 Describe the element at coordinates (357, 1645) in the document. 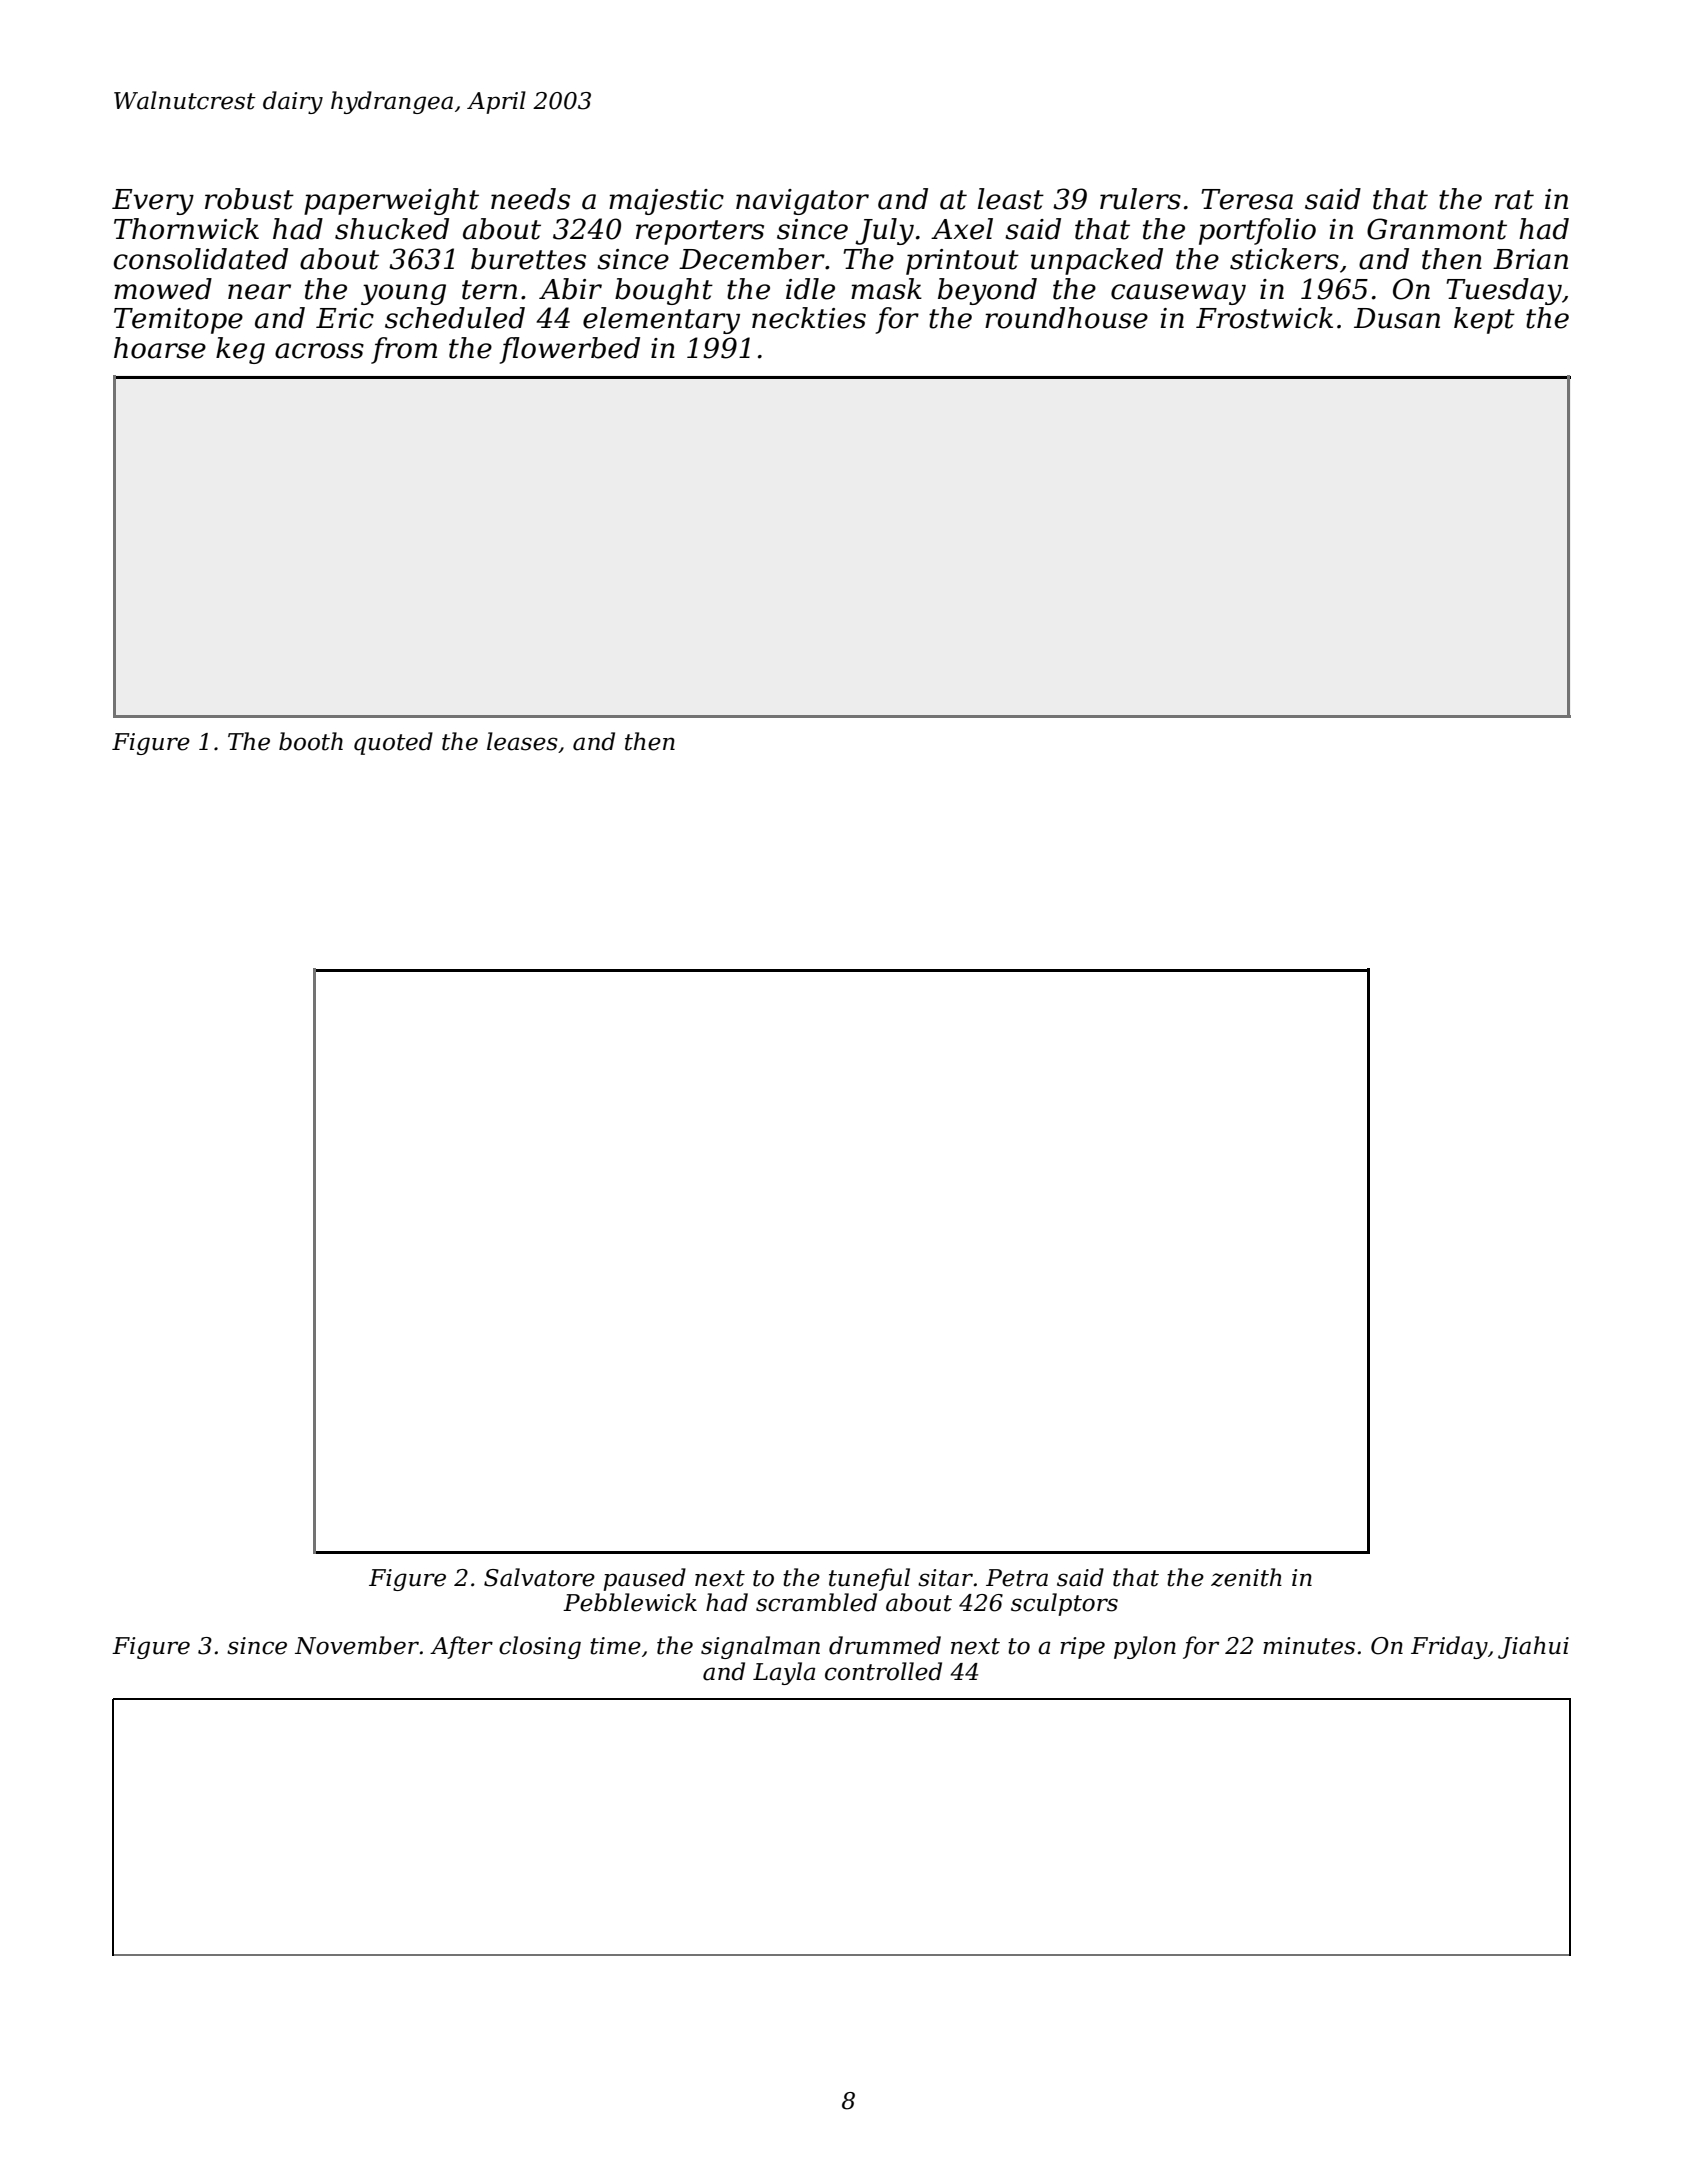

I see `November` at that location.
